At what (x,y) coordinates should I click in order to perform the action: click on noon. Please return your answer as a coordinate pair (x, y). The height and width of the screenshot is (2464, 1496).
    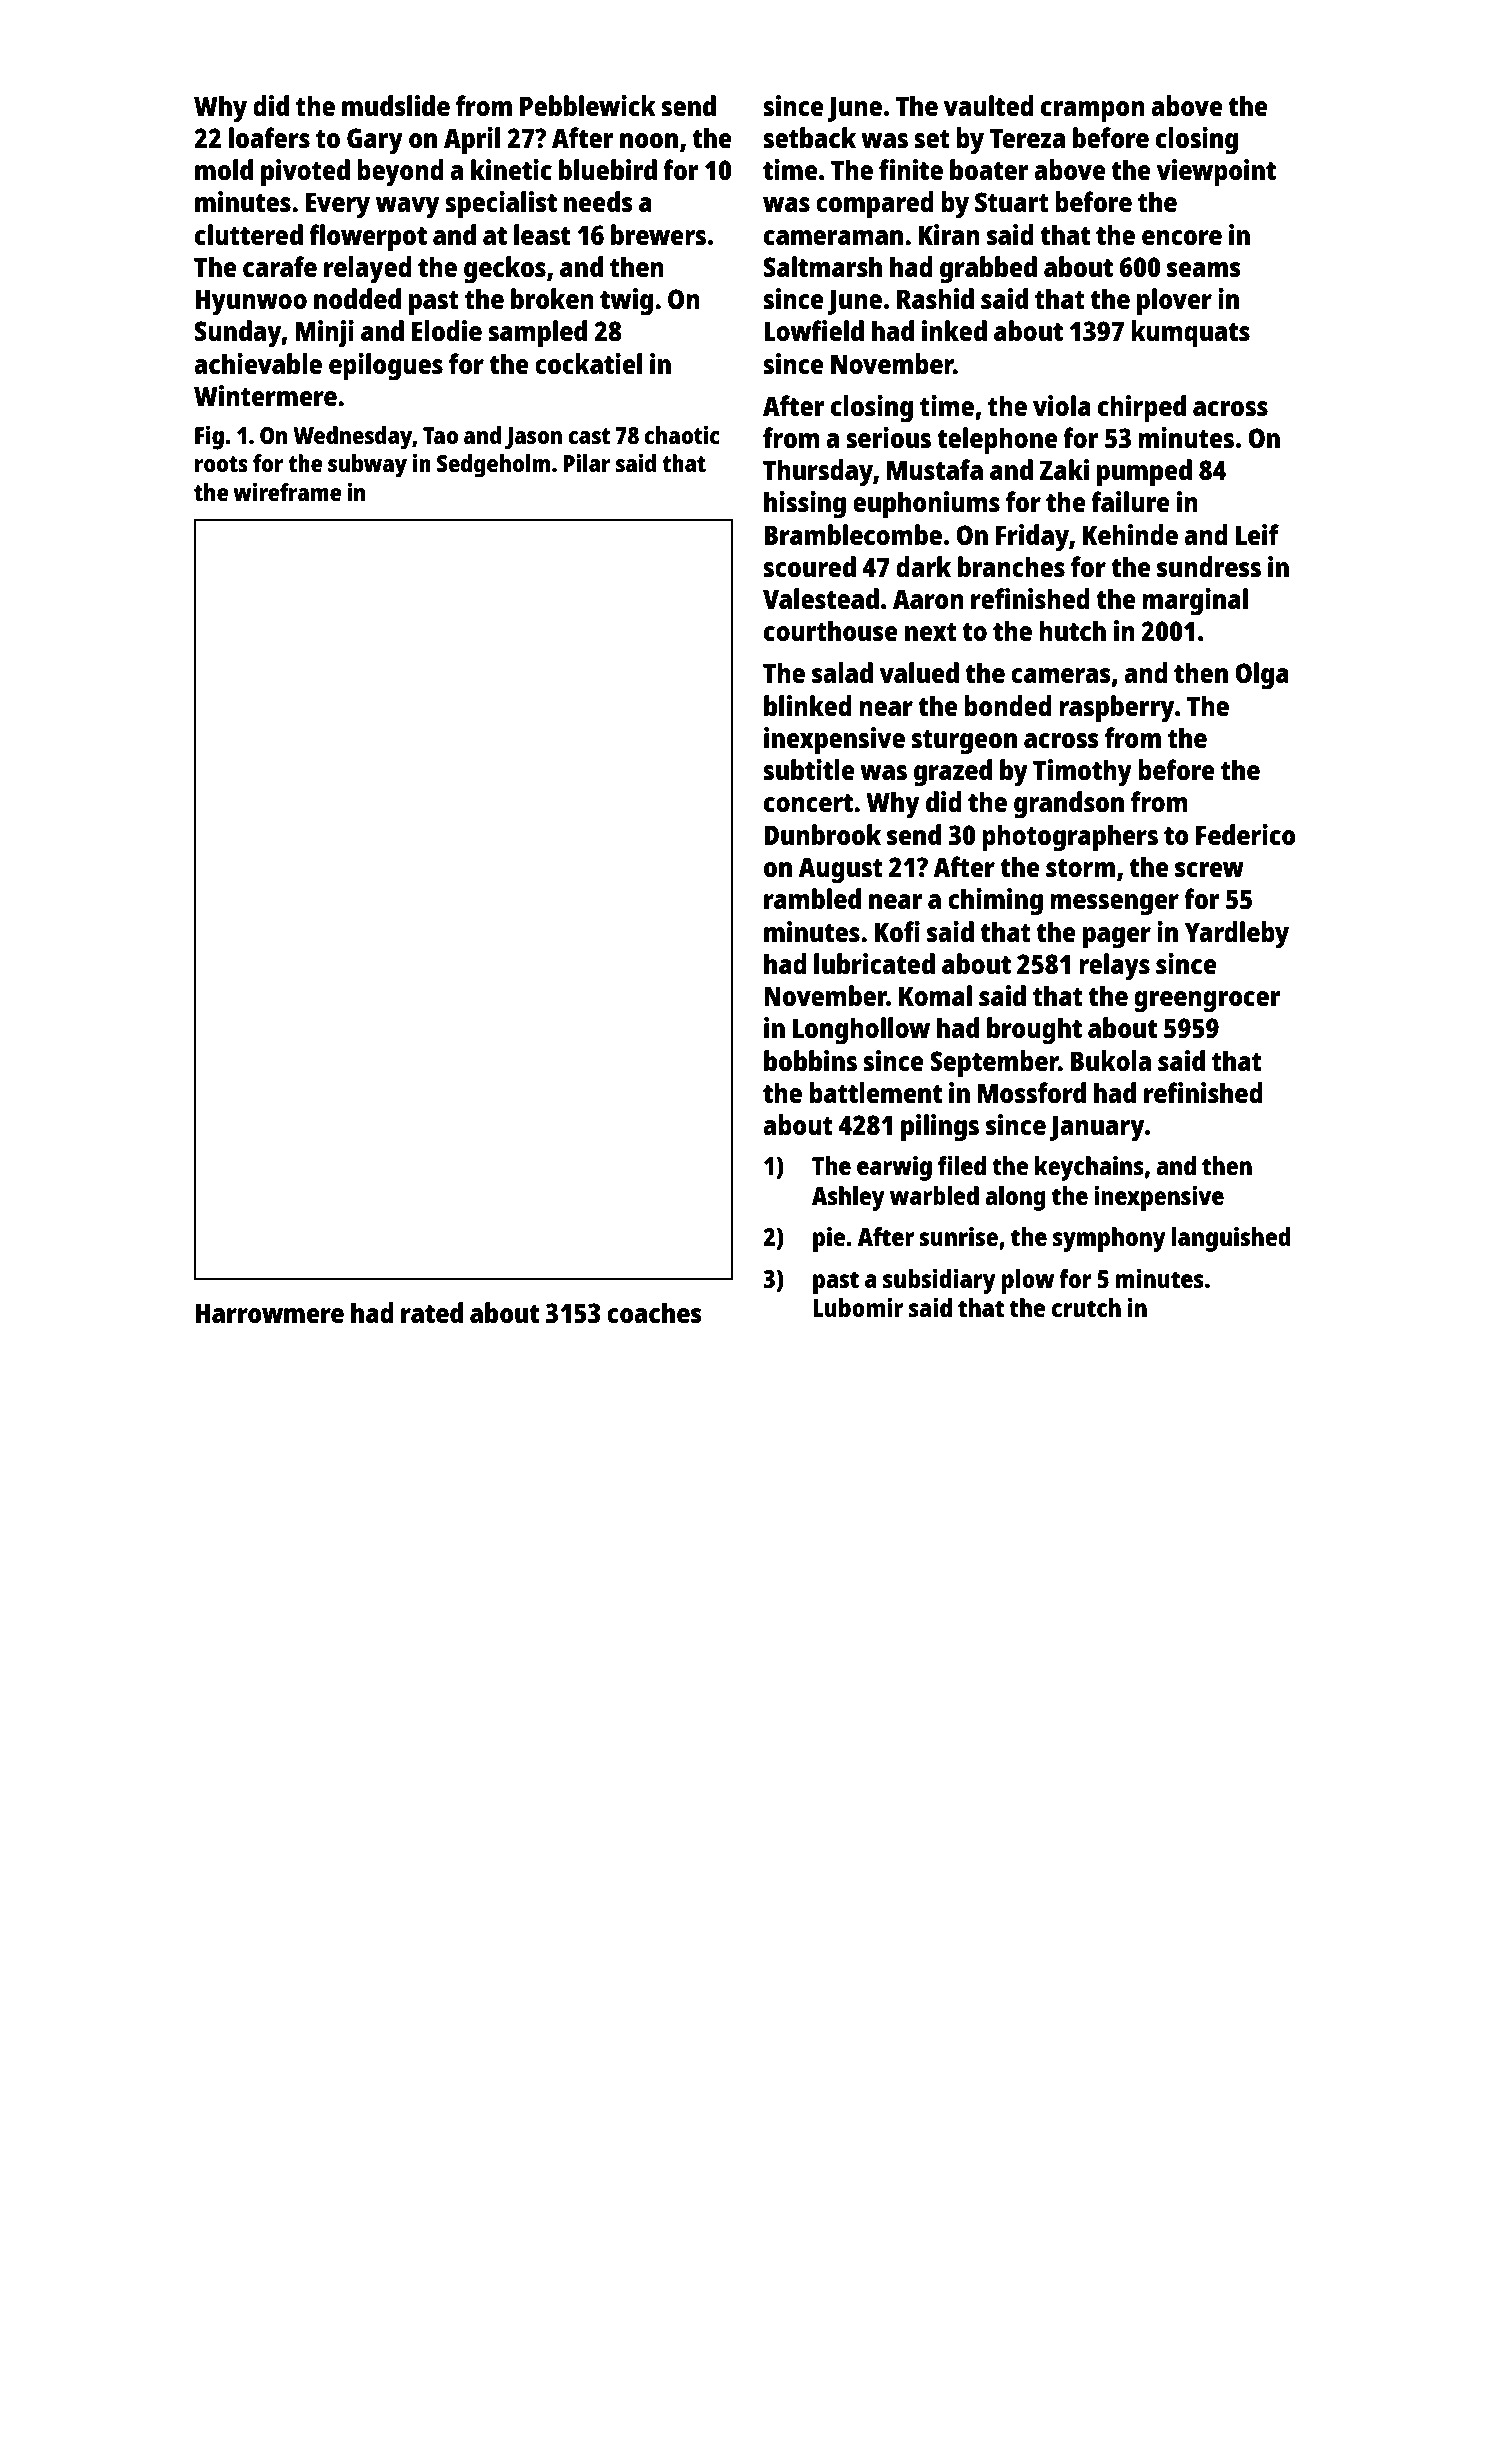
    Looking at the image, I should click on (649, 140).
